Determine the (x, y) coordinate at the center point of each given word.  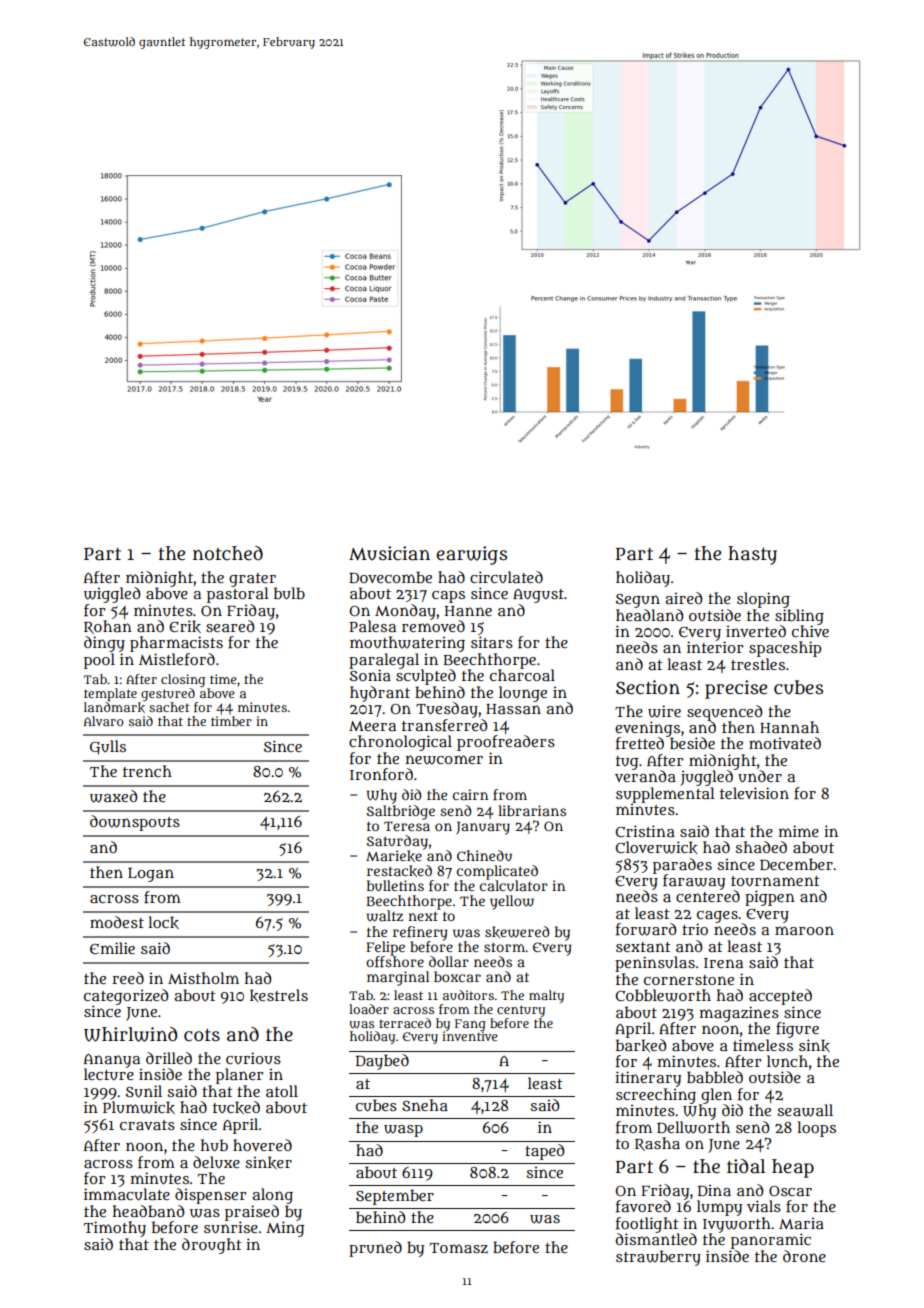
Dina (714, 1190)
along (273, 1196)
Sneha (425, 1105)
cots (202, 1035)
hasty (752, 555)
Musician (389, 553)
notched (228, 553)
